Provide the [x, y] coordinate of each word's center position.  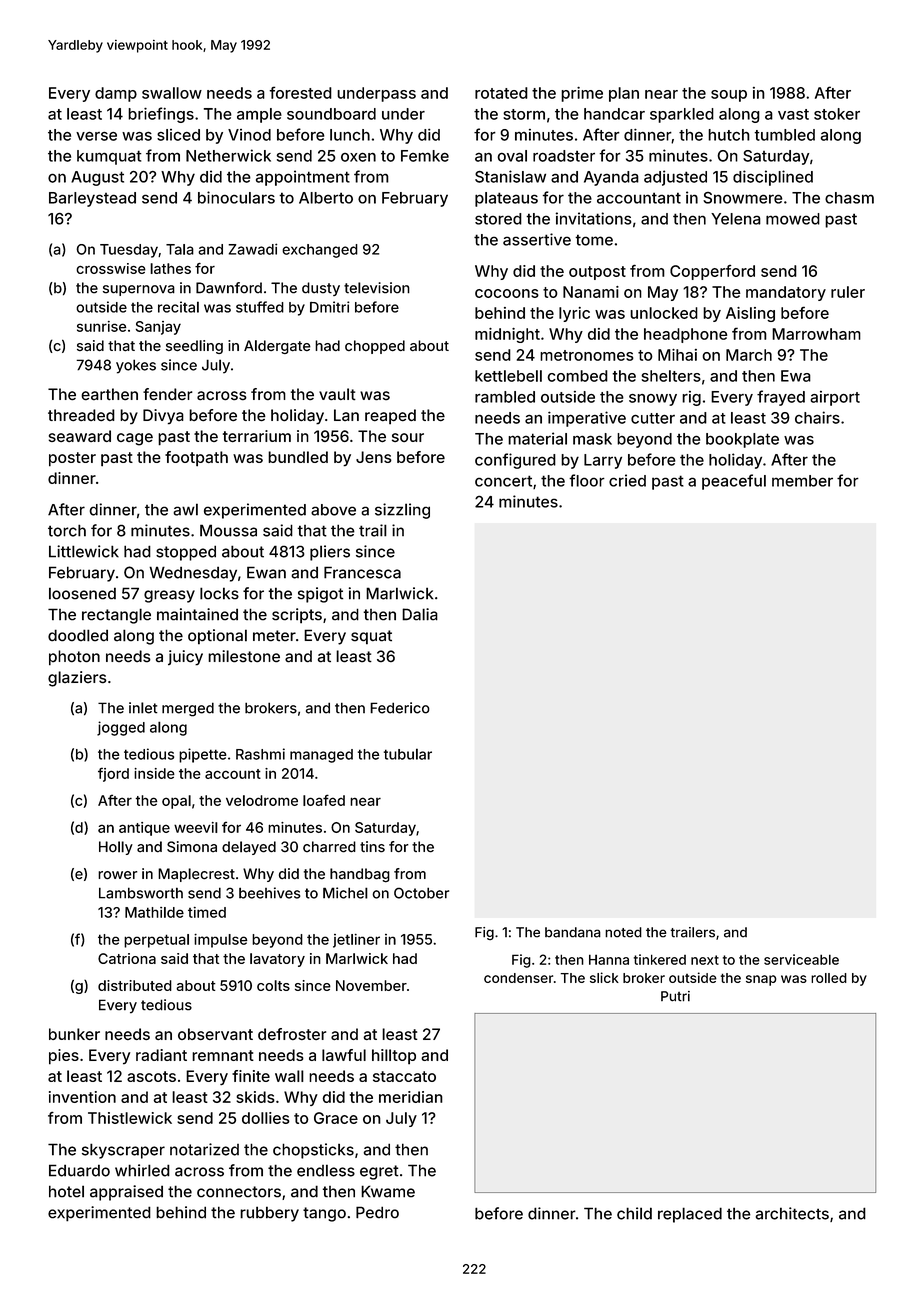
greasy [169, 596]
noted [623, 932]
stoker [837, 114]
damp [116, 94]
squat [371, 637]
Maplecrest [196, 875]
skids [255, 1097]
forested [300, 92]
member [802, 481]
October [421, 893]
